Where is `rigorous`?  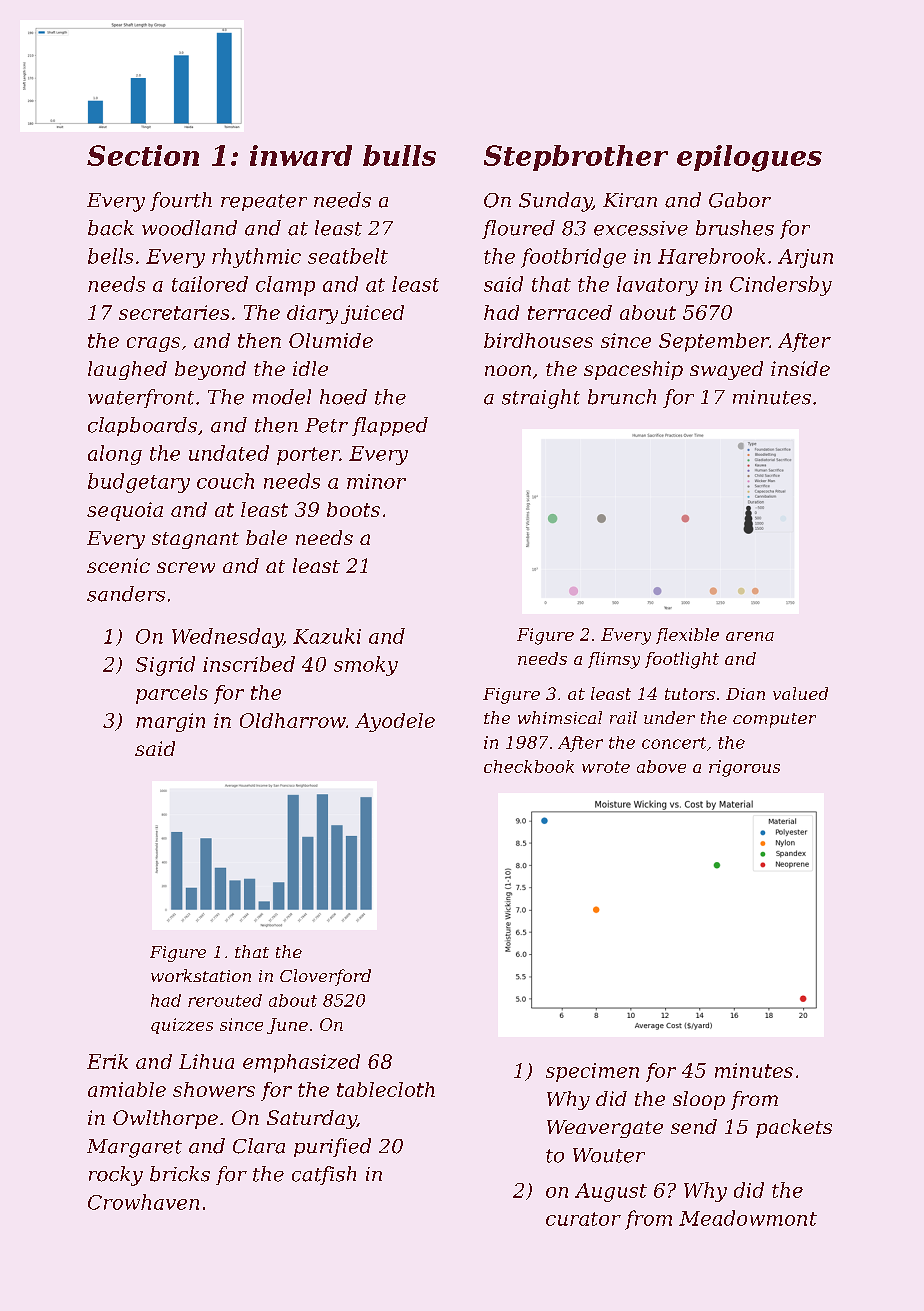
rigorous is located at coordinates (744, 768).
